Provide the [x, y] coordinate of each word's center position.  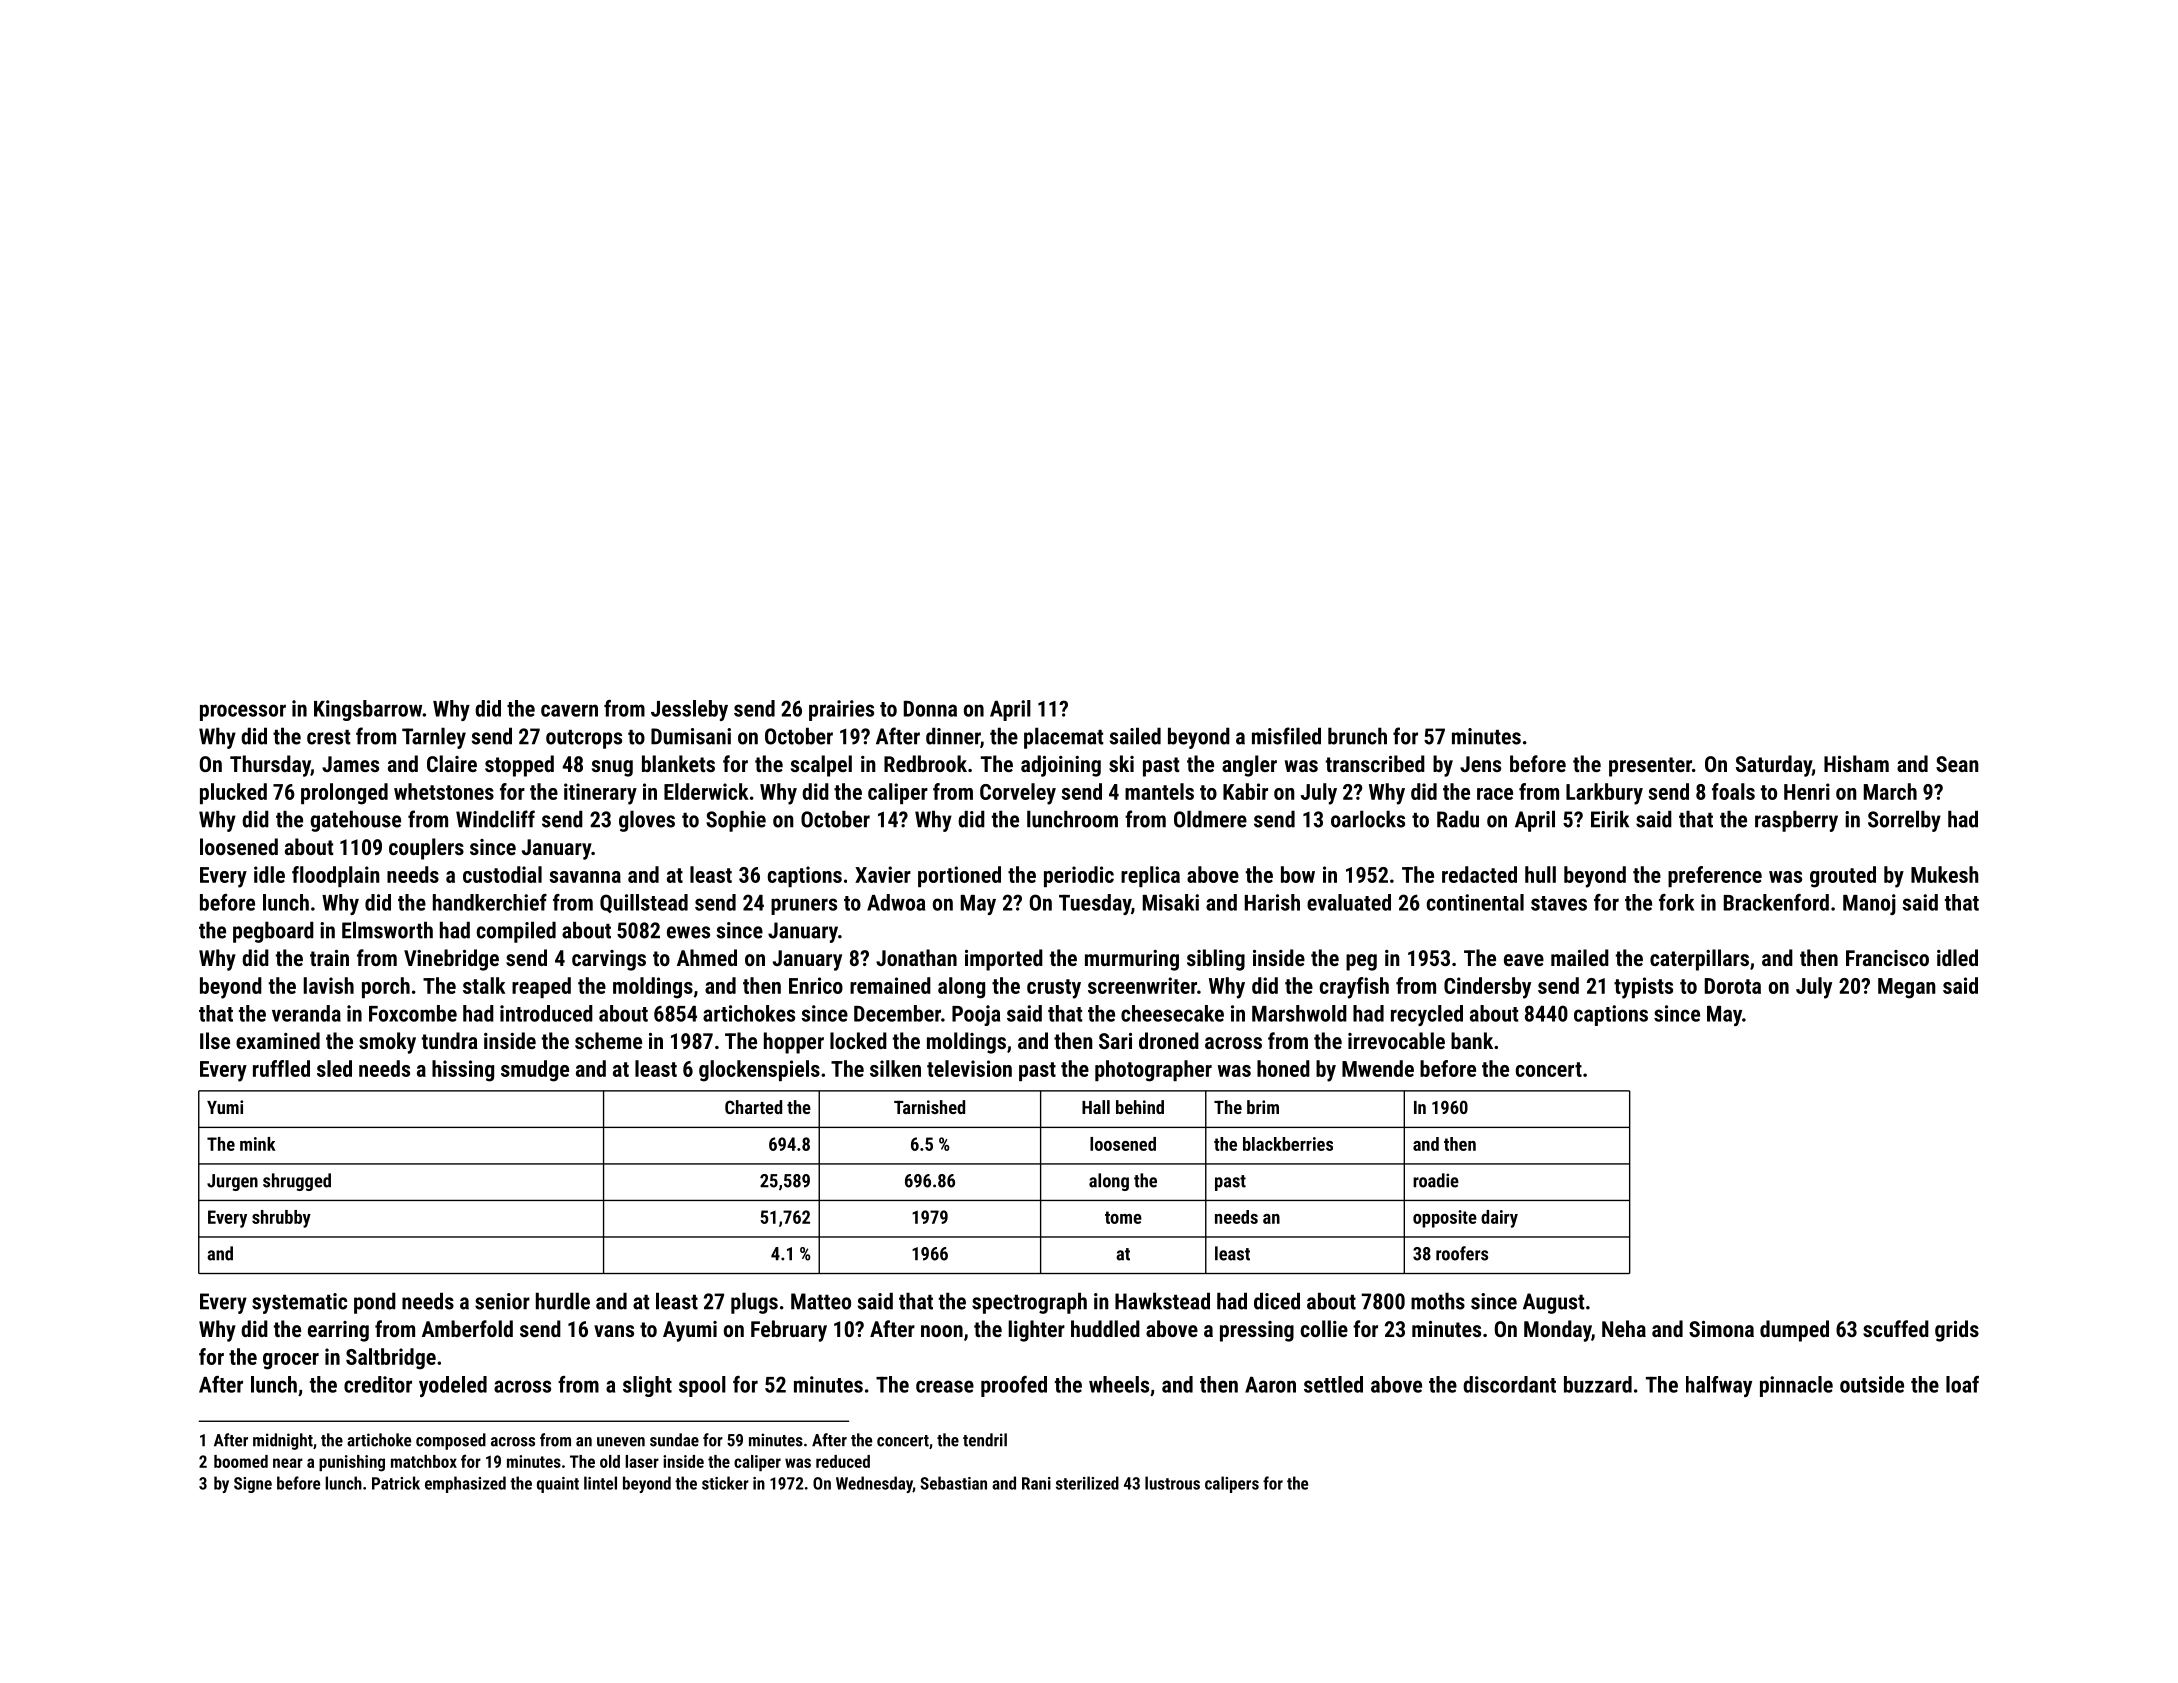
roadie [1436, 1180]
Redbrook [925, 763]
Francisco [1887, 958]
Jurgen [232, 1182]
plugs [754, 1303]
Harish [1272, 902]
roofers [1462, 1253]
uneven [621, 1442]
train [329, 958]
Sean [1957, 764]
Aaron [1270, 1384]
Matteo [821, 1301]
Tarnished [929, 1107]
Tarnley [434, 738]
